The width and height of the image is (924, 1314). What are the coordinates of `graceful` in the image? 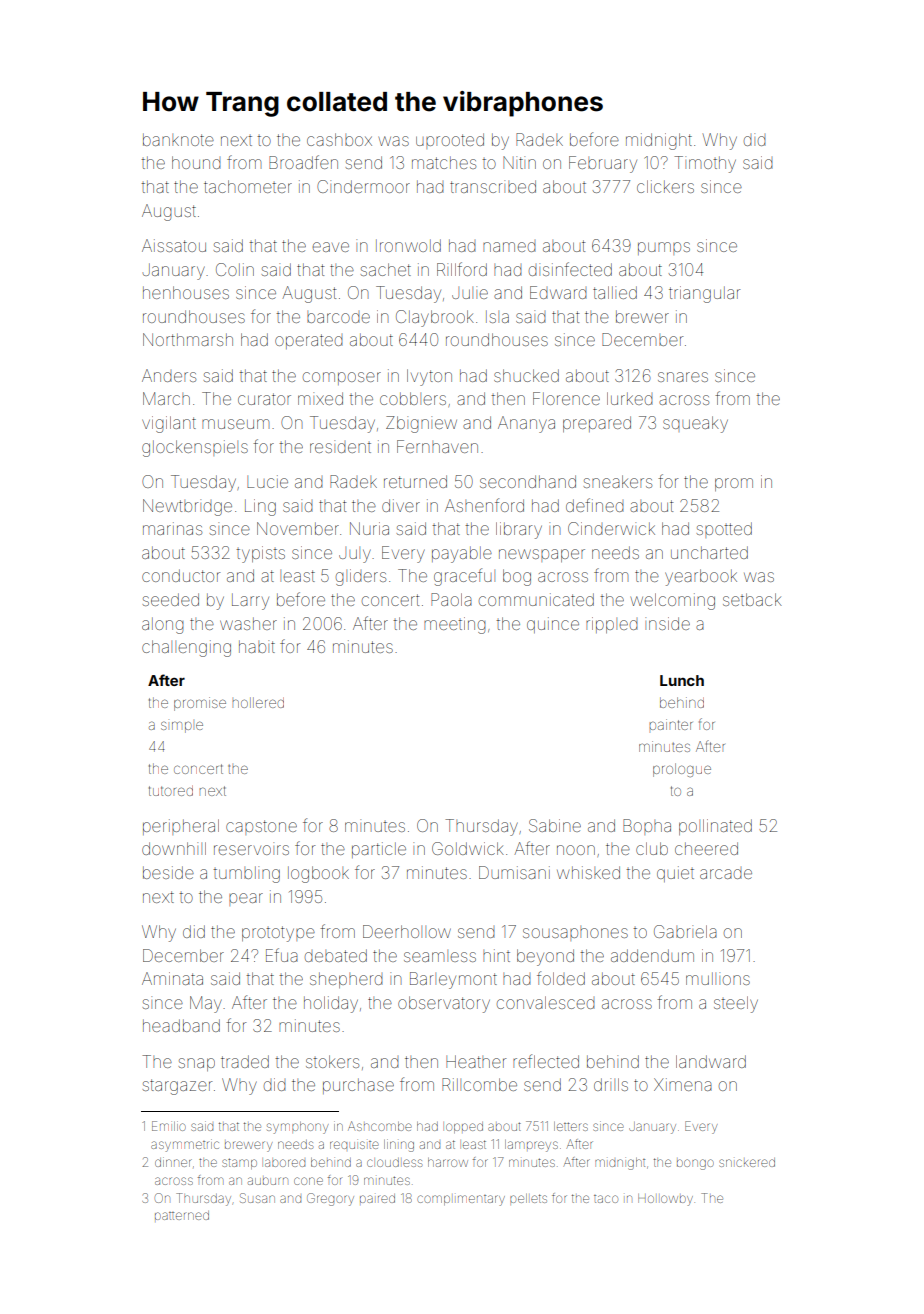 It's located at (464, 577).
